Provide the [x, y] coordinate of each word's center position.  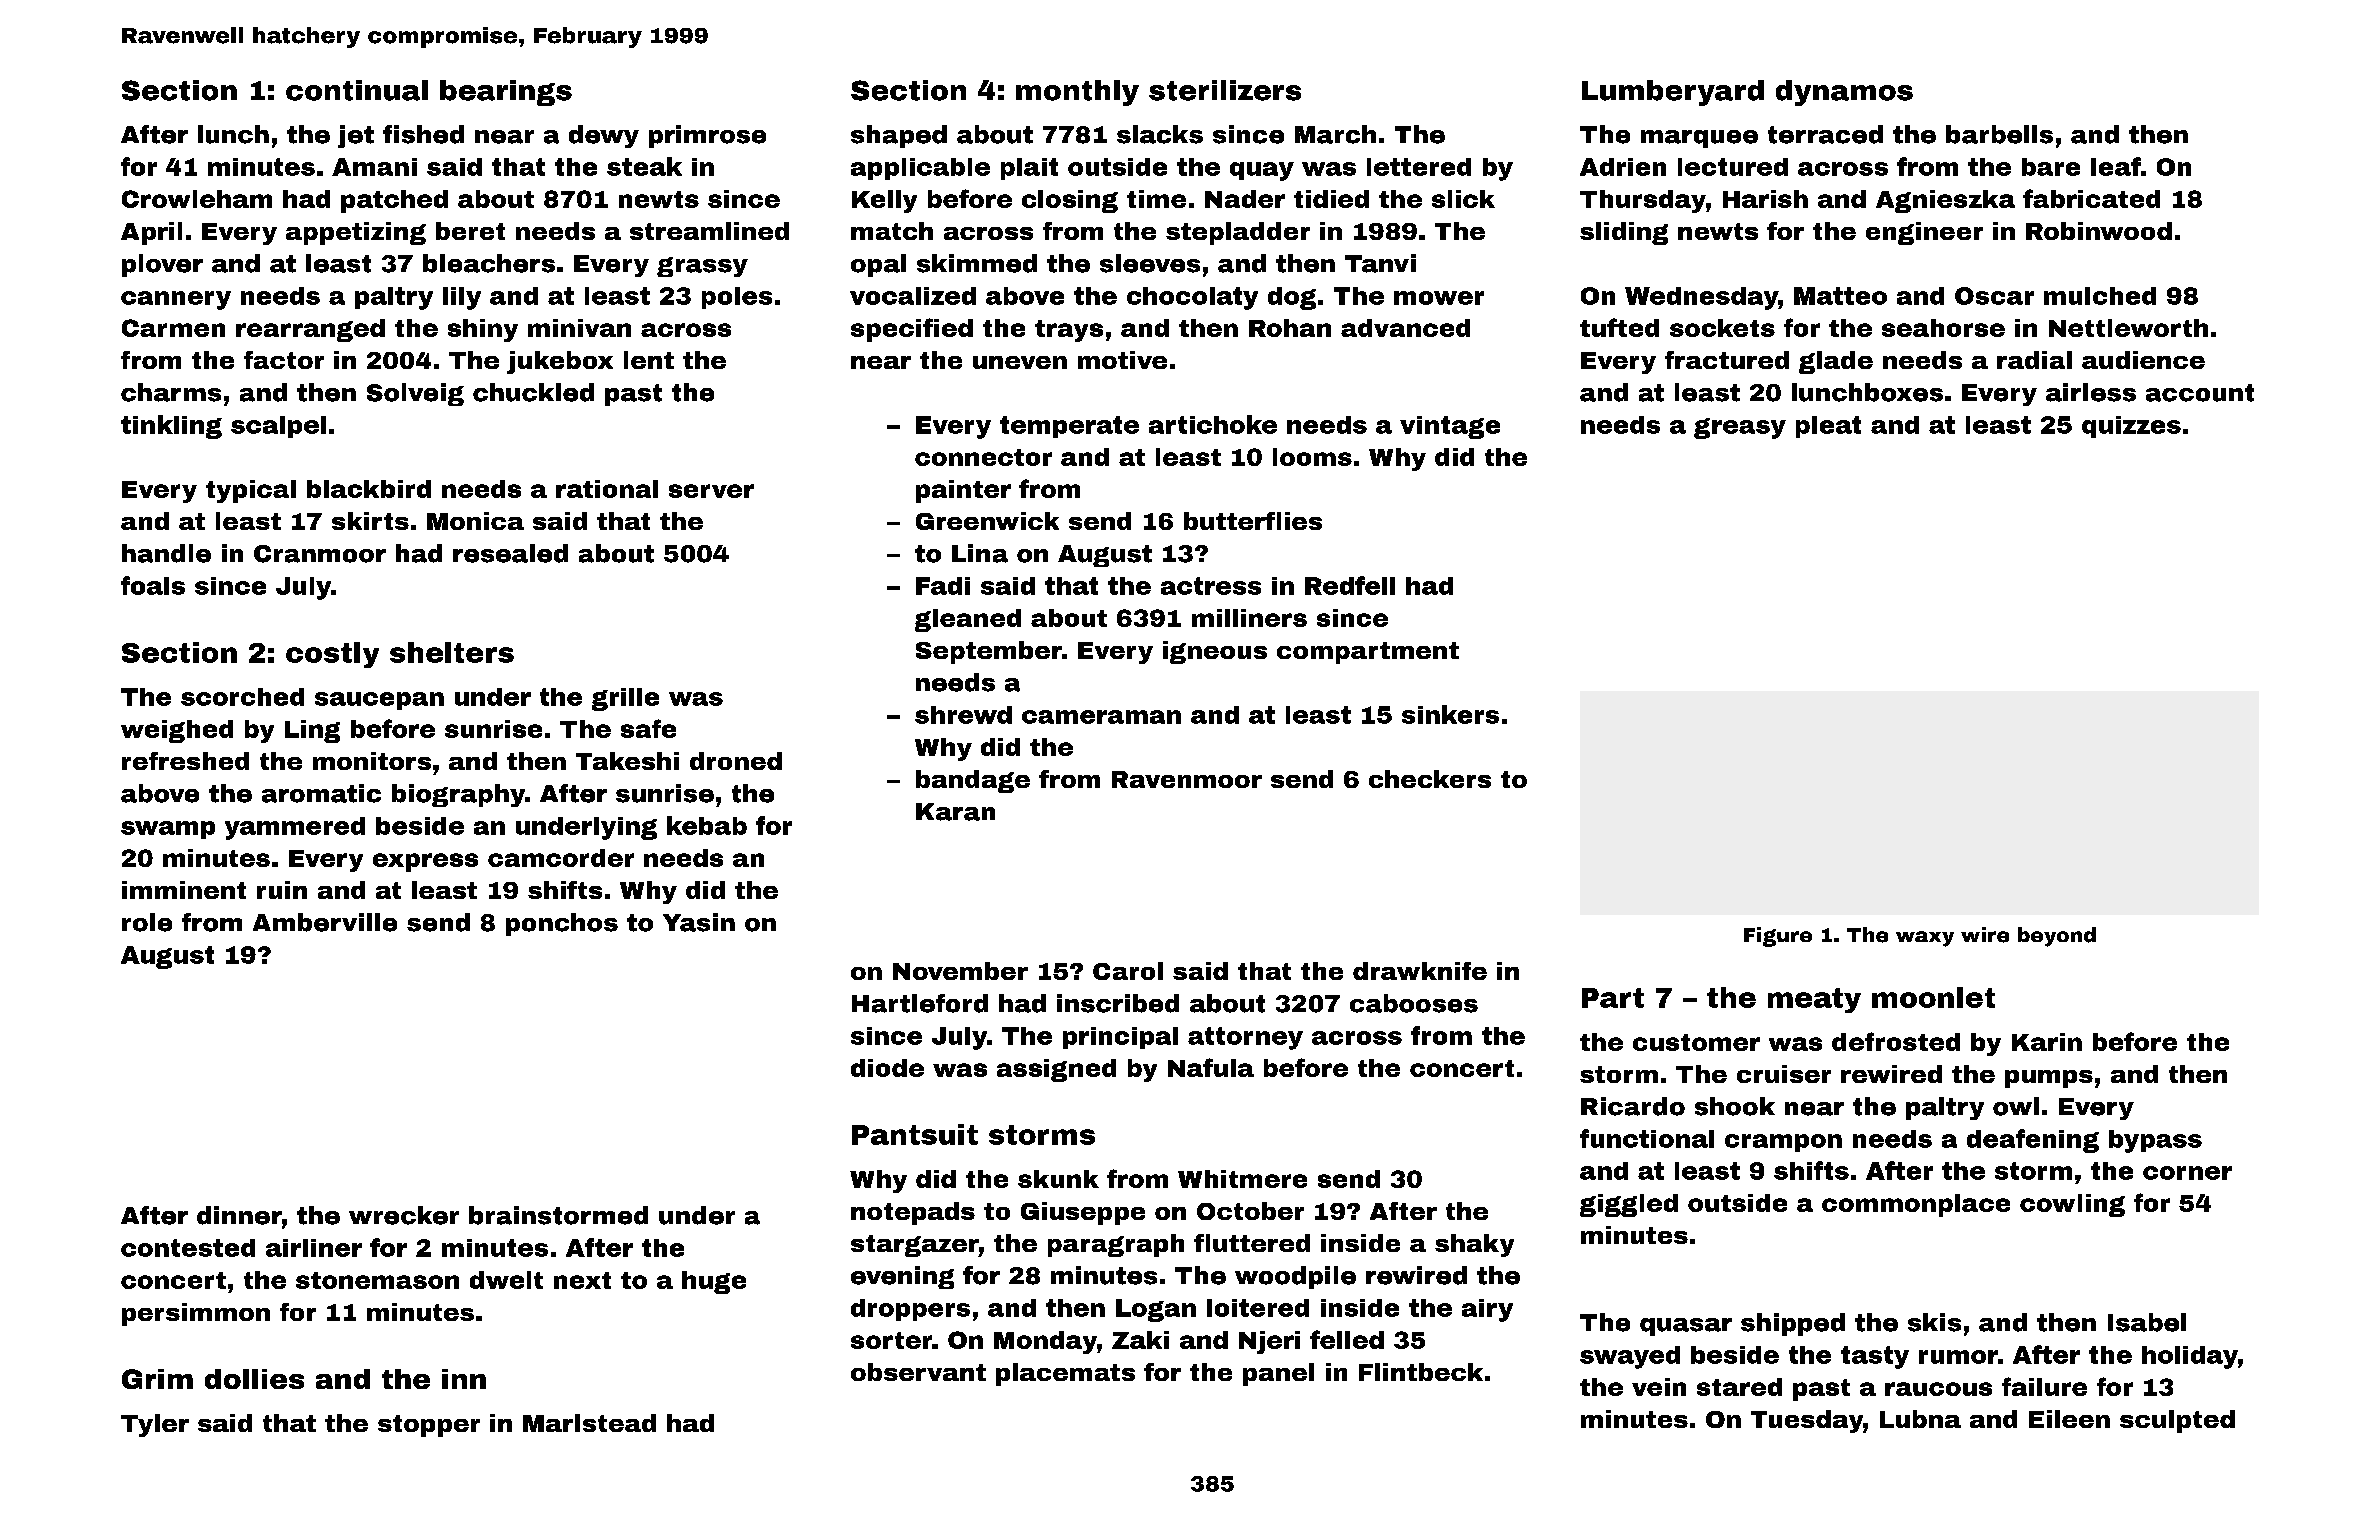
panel [1278, 1374]
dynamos [1844, 93]
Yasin [699, 922]
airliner [314, 1248]
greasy [1740, 428]
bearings [506, 93]
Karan [955, 812]
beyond [2057, 937]
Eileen [2069, 1419]
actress [1211, 586]
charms [171, 392]
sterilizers [1225, 90]
